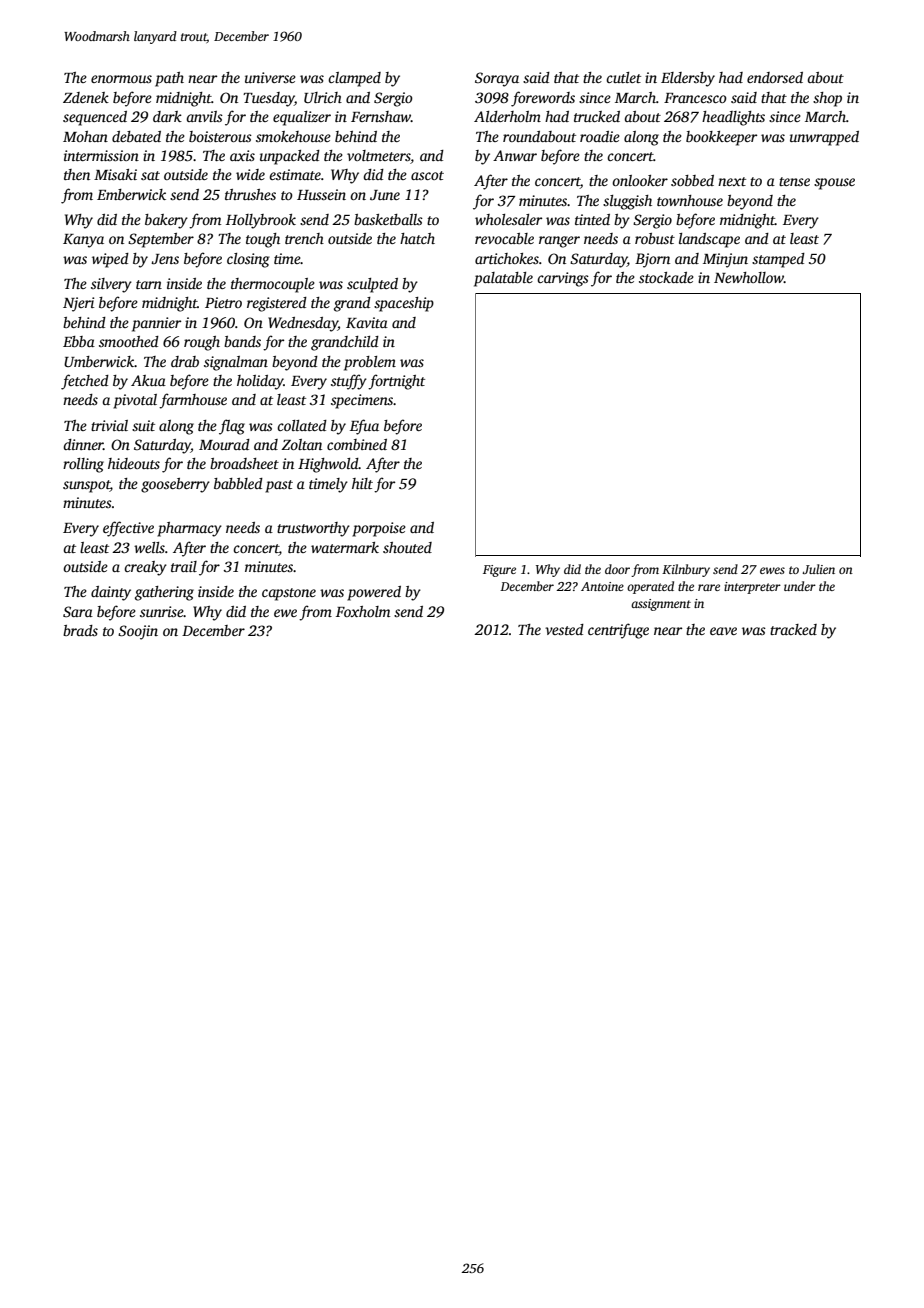  Describe the element at coordinates (328, 465) in the document. I see `Highwold` at that location.
